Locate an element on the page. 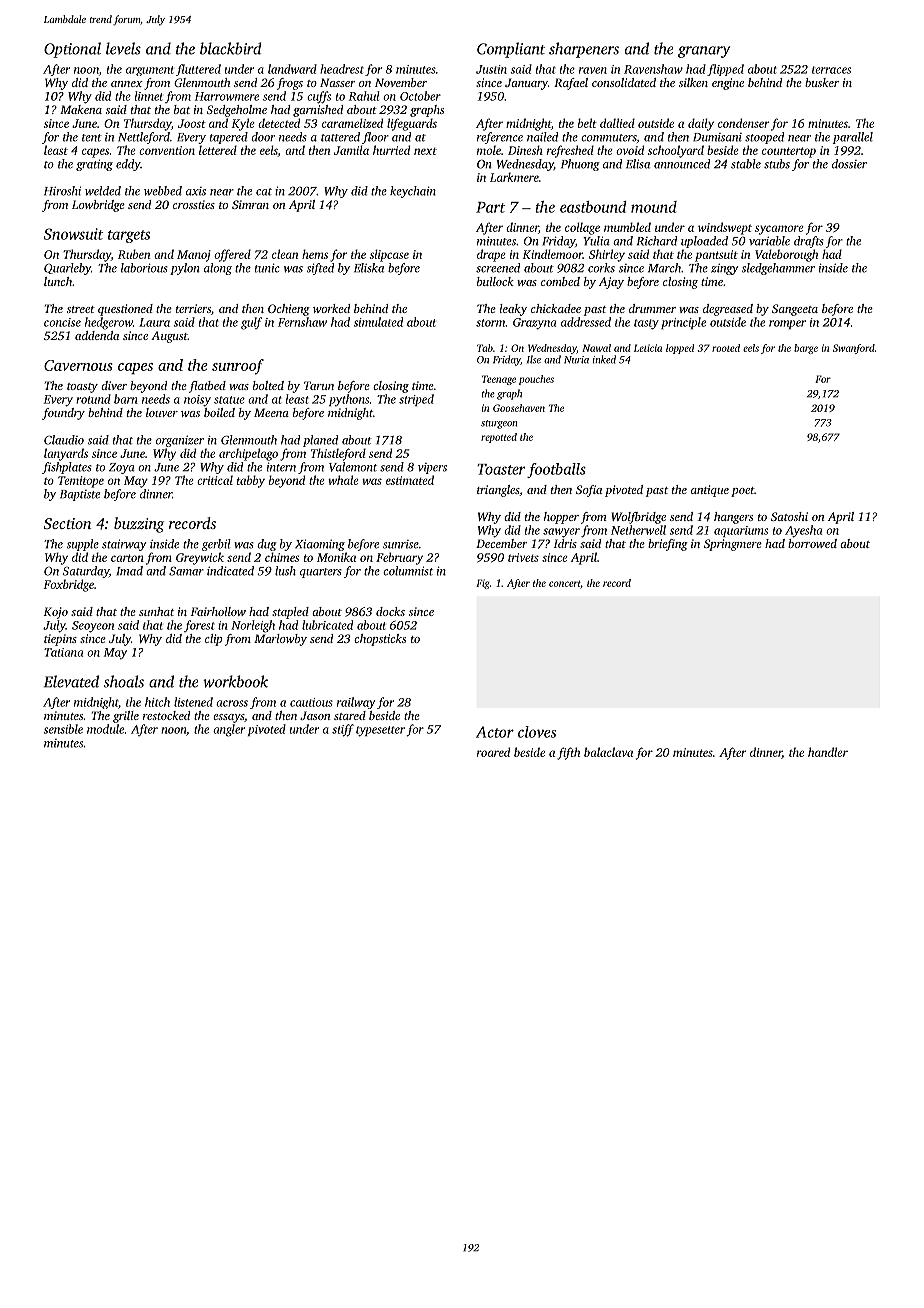 This document has width=924, height=1308. Actor is located at coordinates (495, 732).
